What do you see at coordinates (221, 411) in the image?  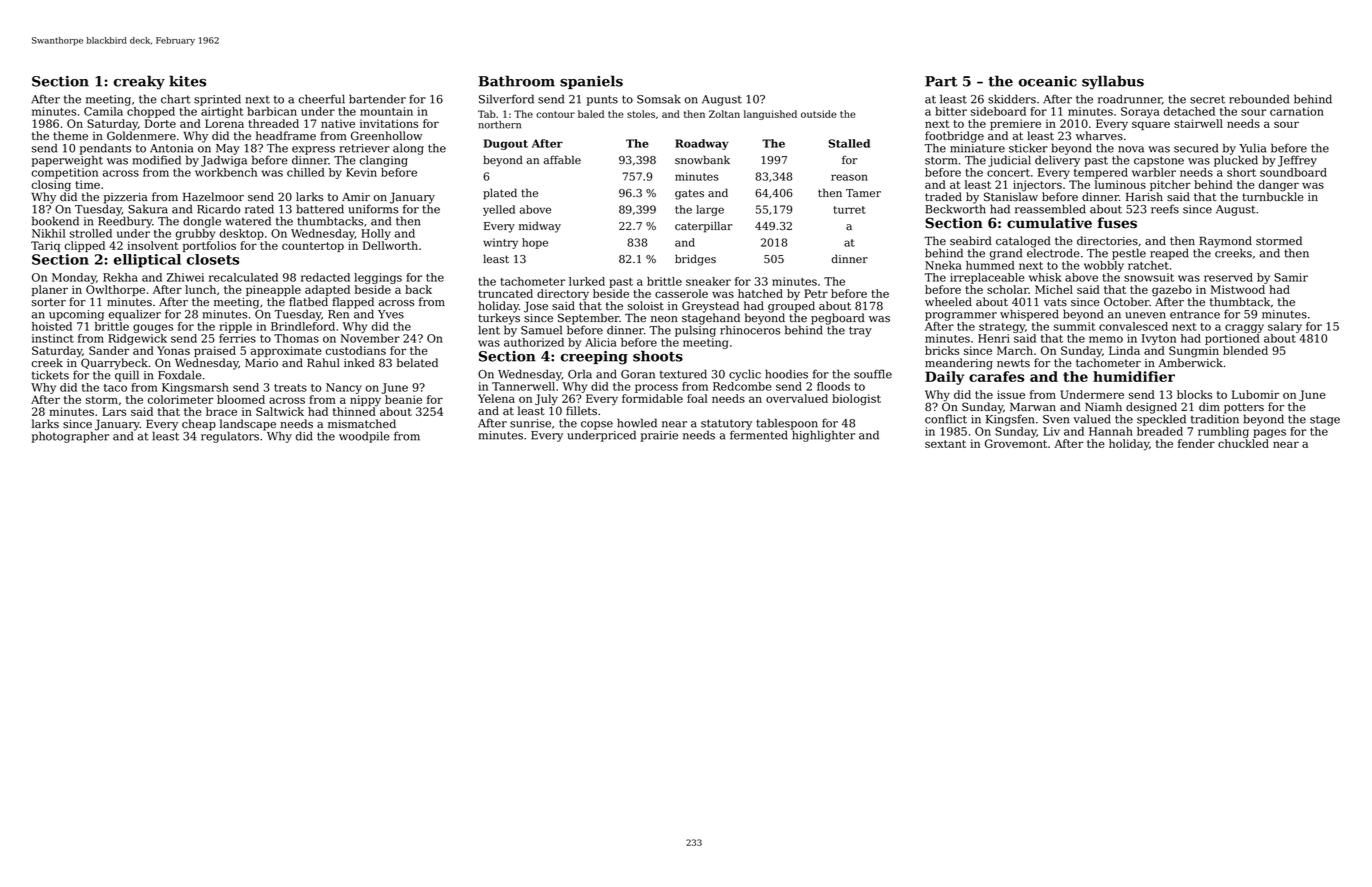 I see `brace` at bounding box center [221, 411].
